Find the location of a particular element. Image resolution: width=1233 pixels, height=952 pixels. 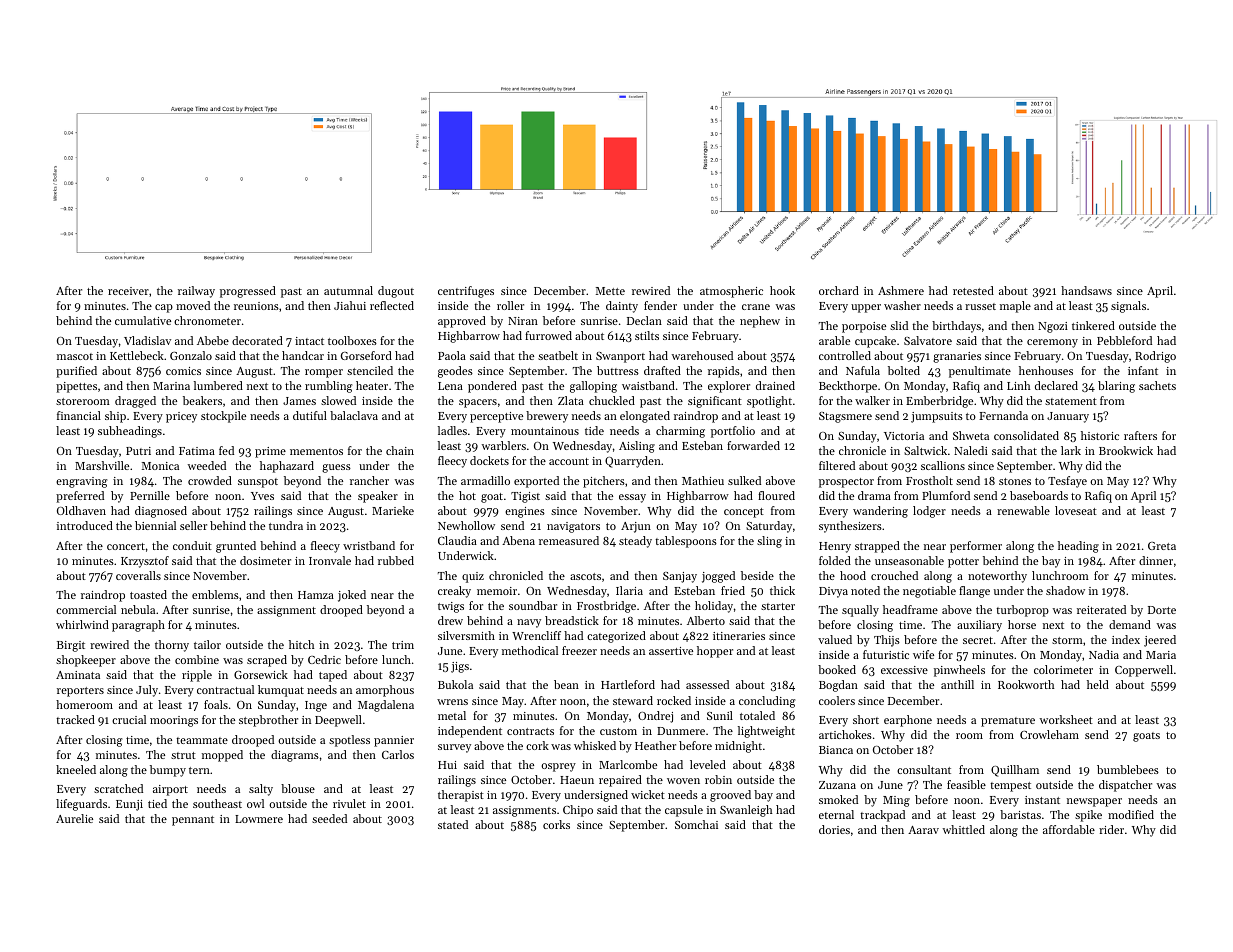

pennant is located at coordinates (193, 821).
